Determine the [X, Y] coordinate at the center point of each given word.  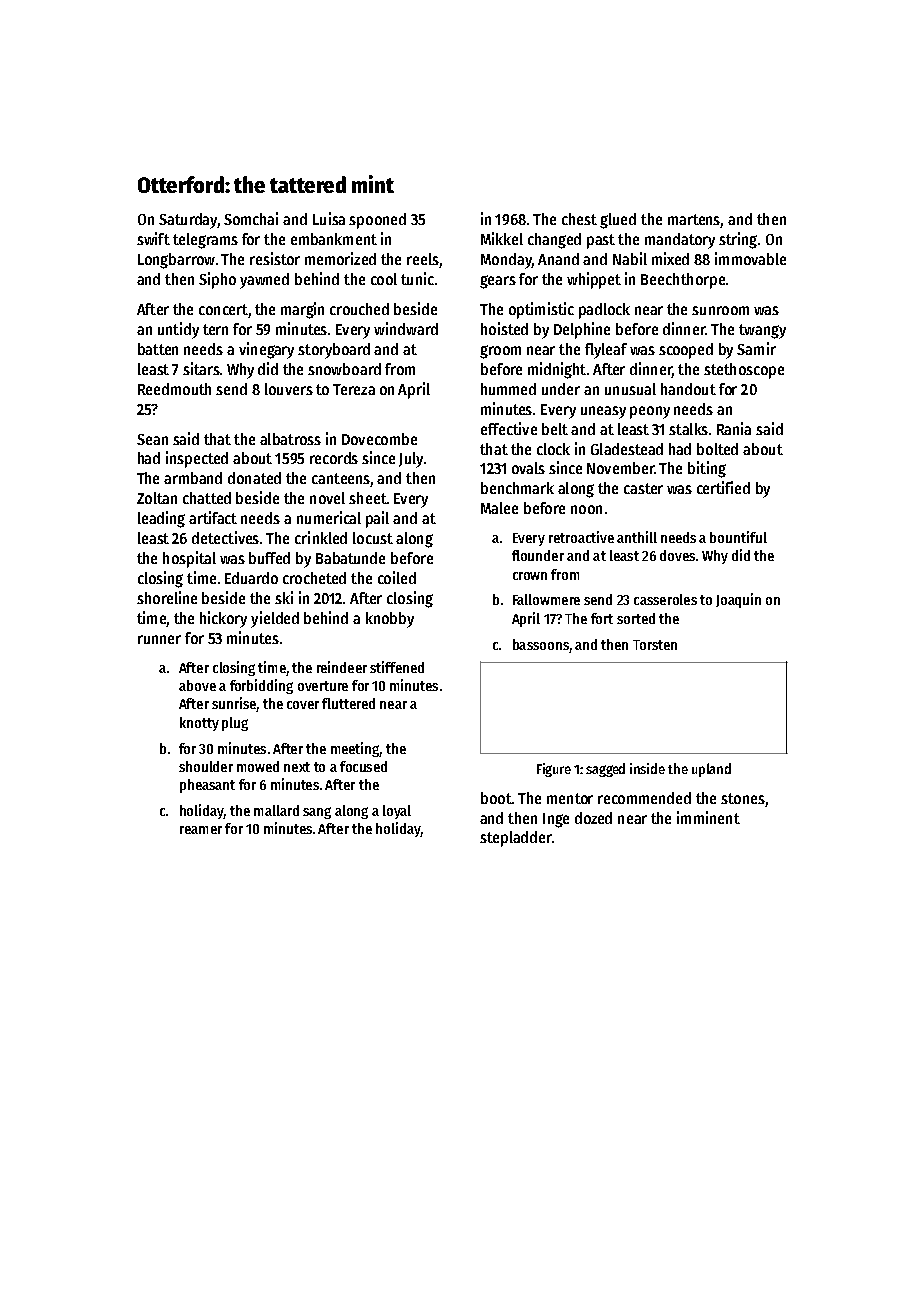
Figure [554, 770]
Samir [756, 348]
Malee [499, 508]
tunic [417, 278]
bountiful [738, 537]
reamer [201, 830]
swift [153, 238]
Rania [734, 428]
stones [743, 798]
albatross [290, 439]
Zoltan [157, 498]
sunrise [234, 704]
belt [555, 429]
